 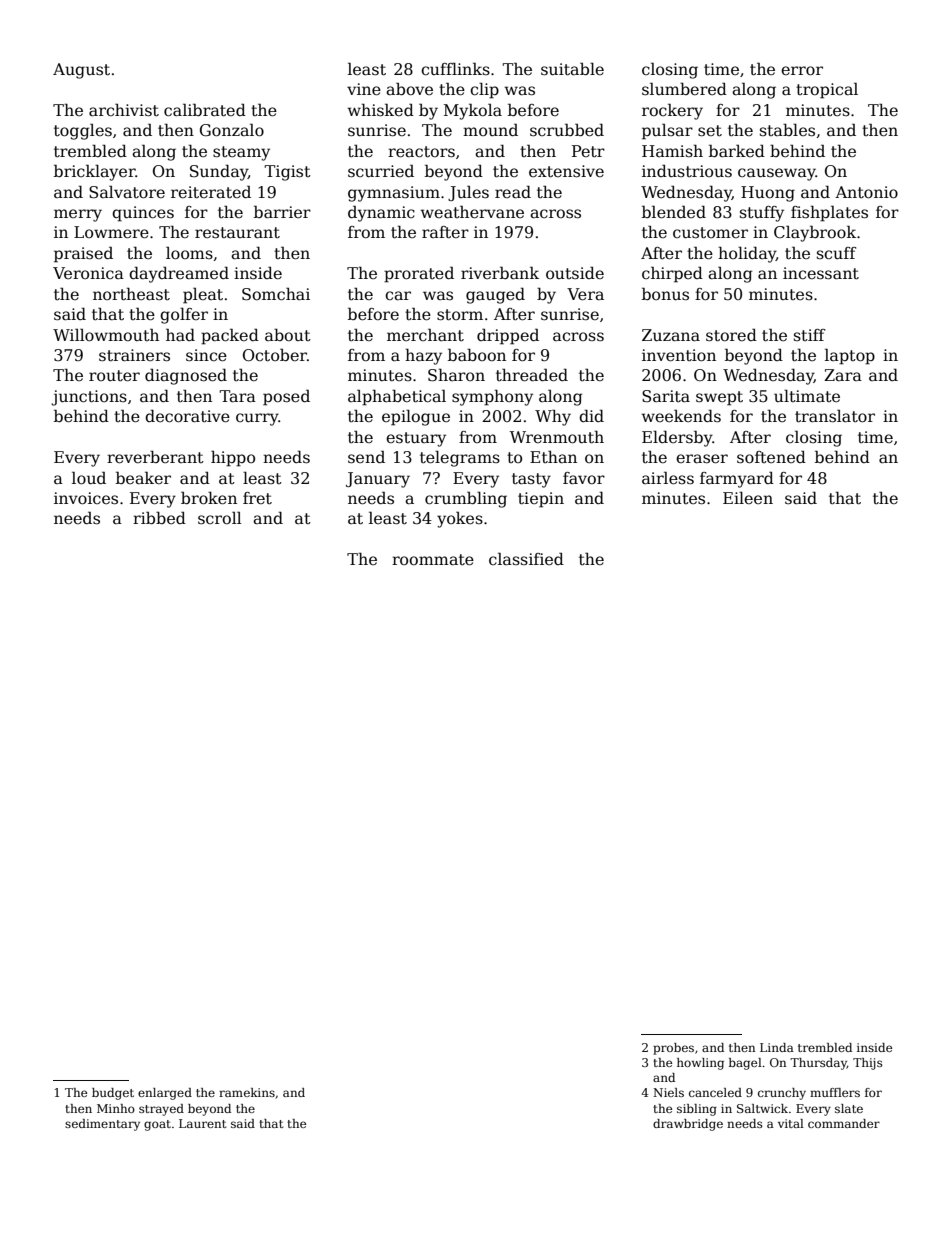 I want to click on vital, so click(x=791, y=1123).
